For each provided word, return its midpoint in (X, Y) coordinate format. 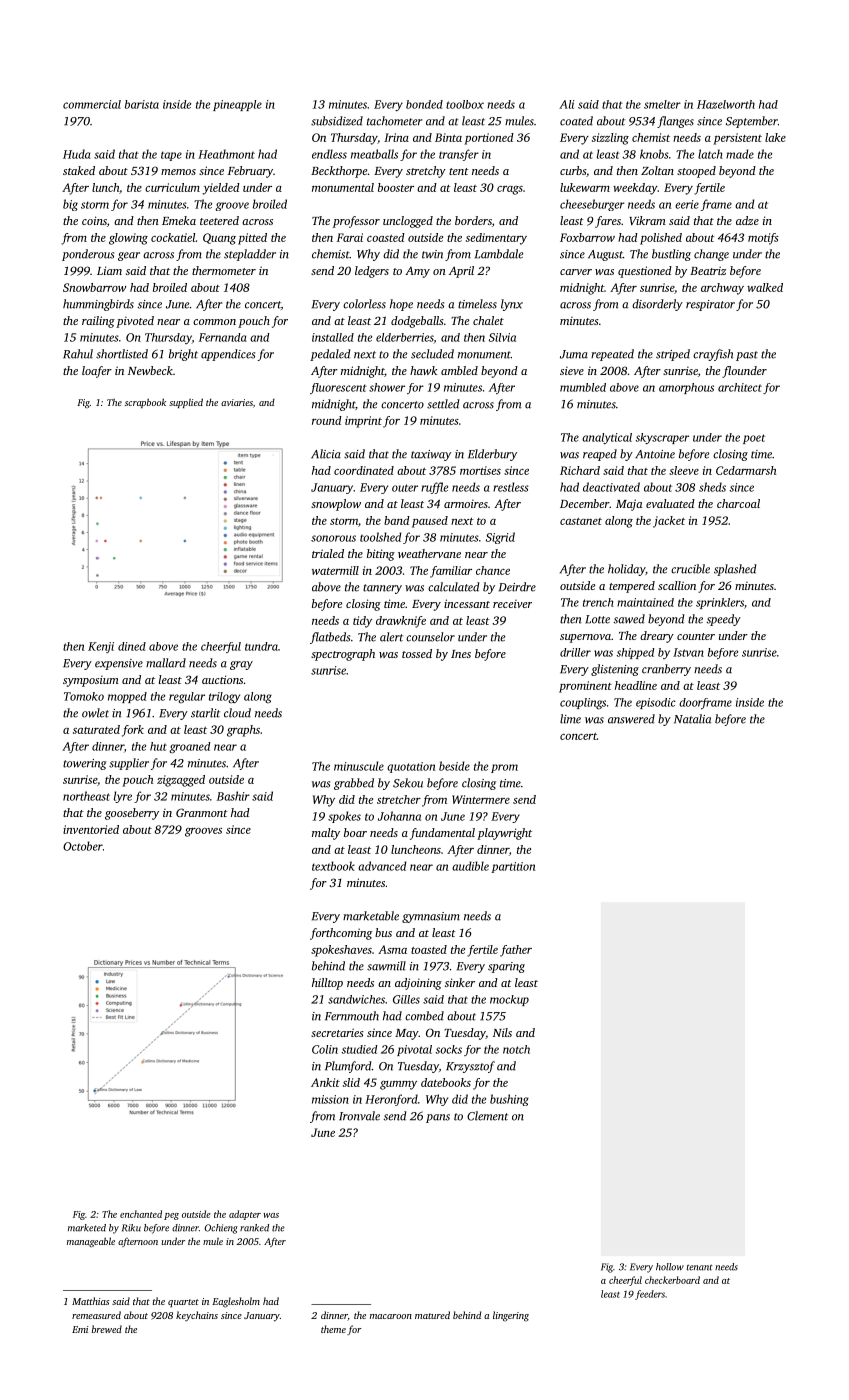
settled (443, 404)
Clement (487, 1116)
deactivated (611, 487)
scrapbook (145, 403)
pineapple (237, 105)
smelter (662, 104)
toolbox (465, 104)
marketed (87, 1228)
